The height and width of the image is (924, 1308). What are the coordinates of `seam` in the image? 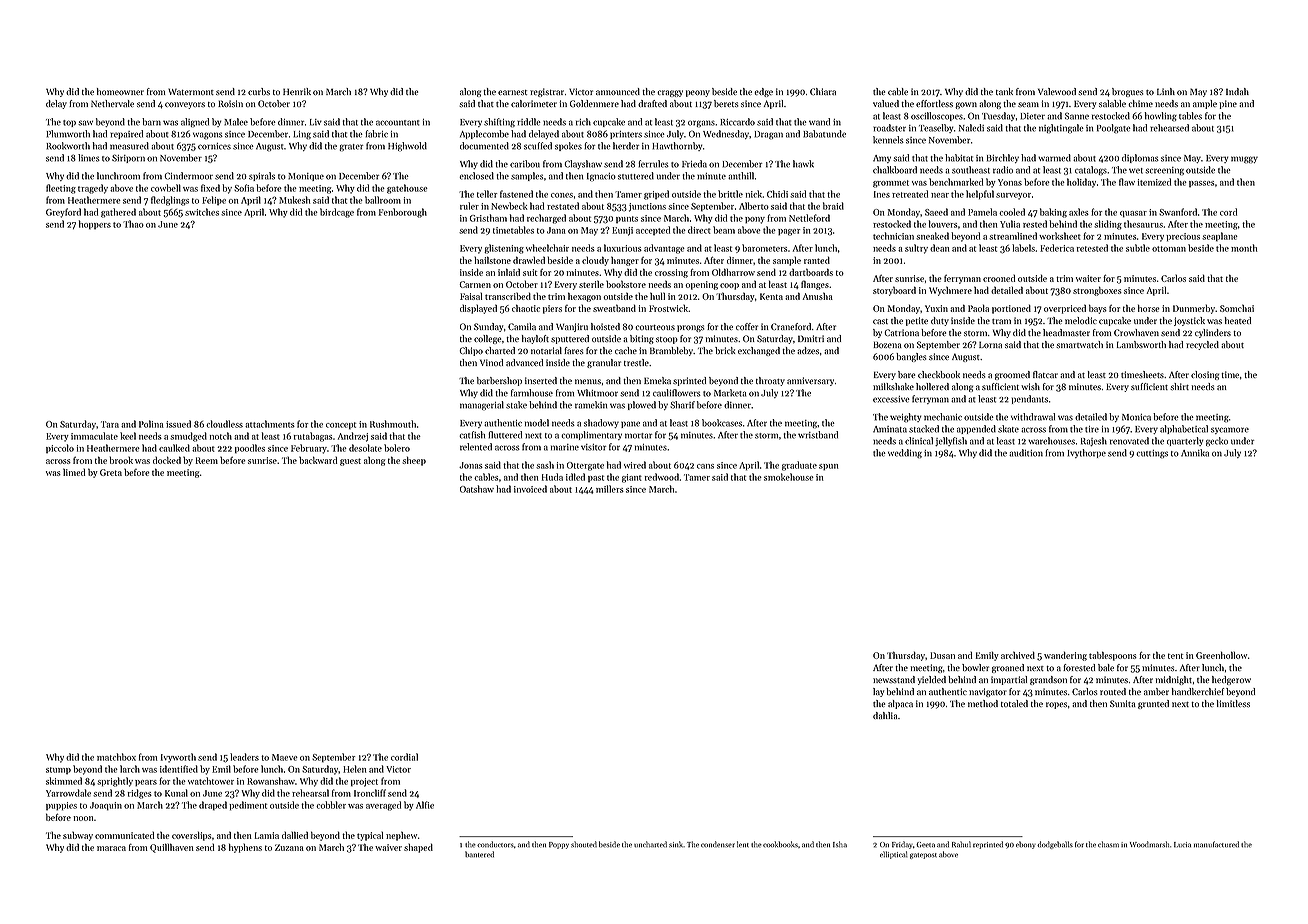 It's located at (1028, 104).
